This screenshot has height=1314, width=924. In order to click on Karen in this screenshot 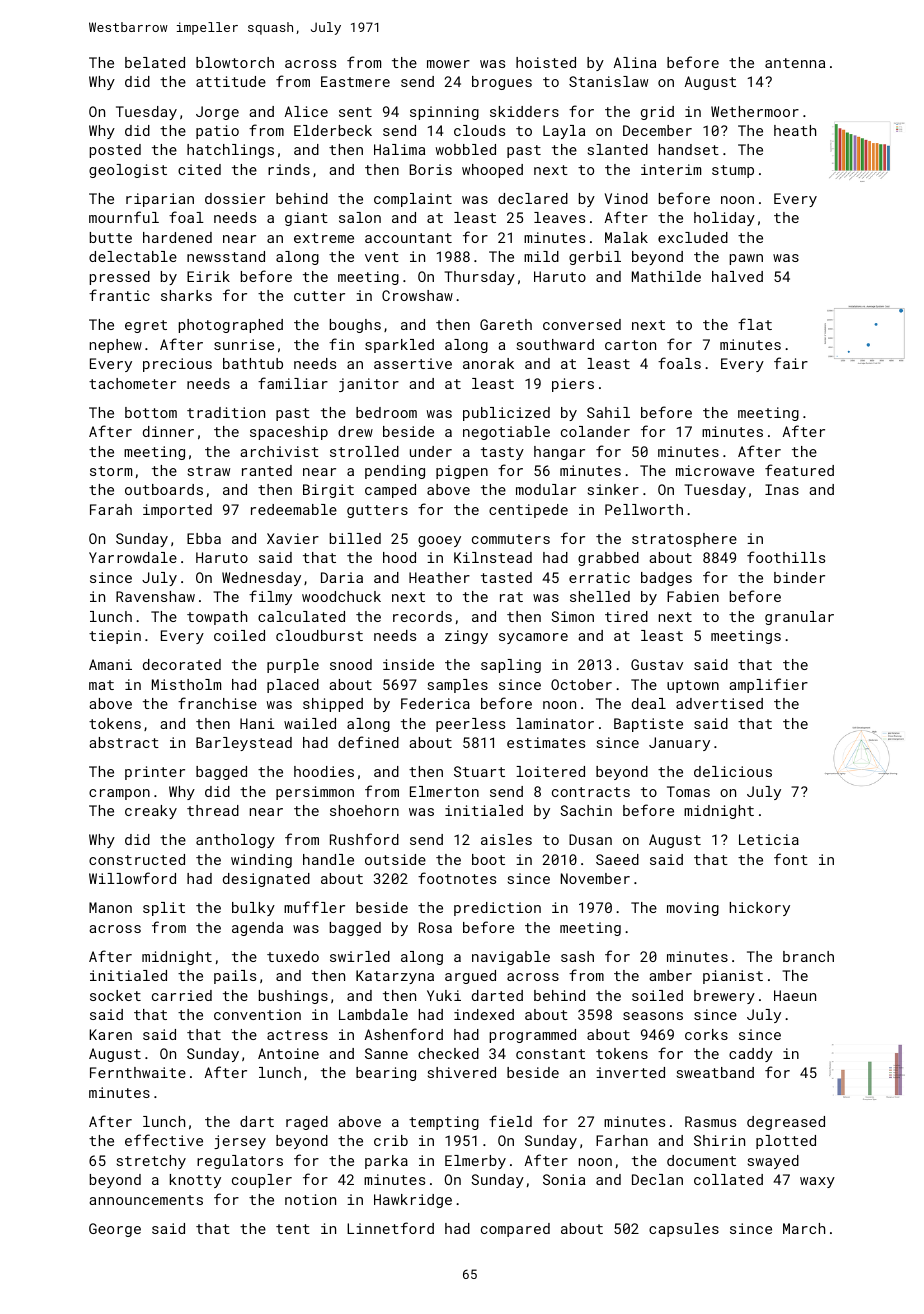, I will do `click(111, 1034)`.
